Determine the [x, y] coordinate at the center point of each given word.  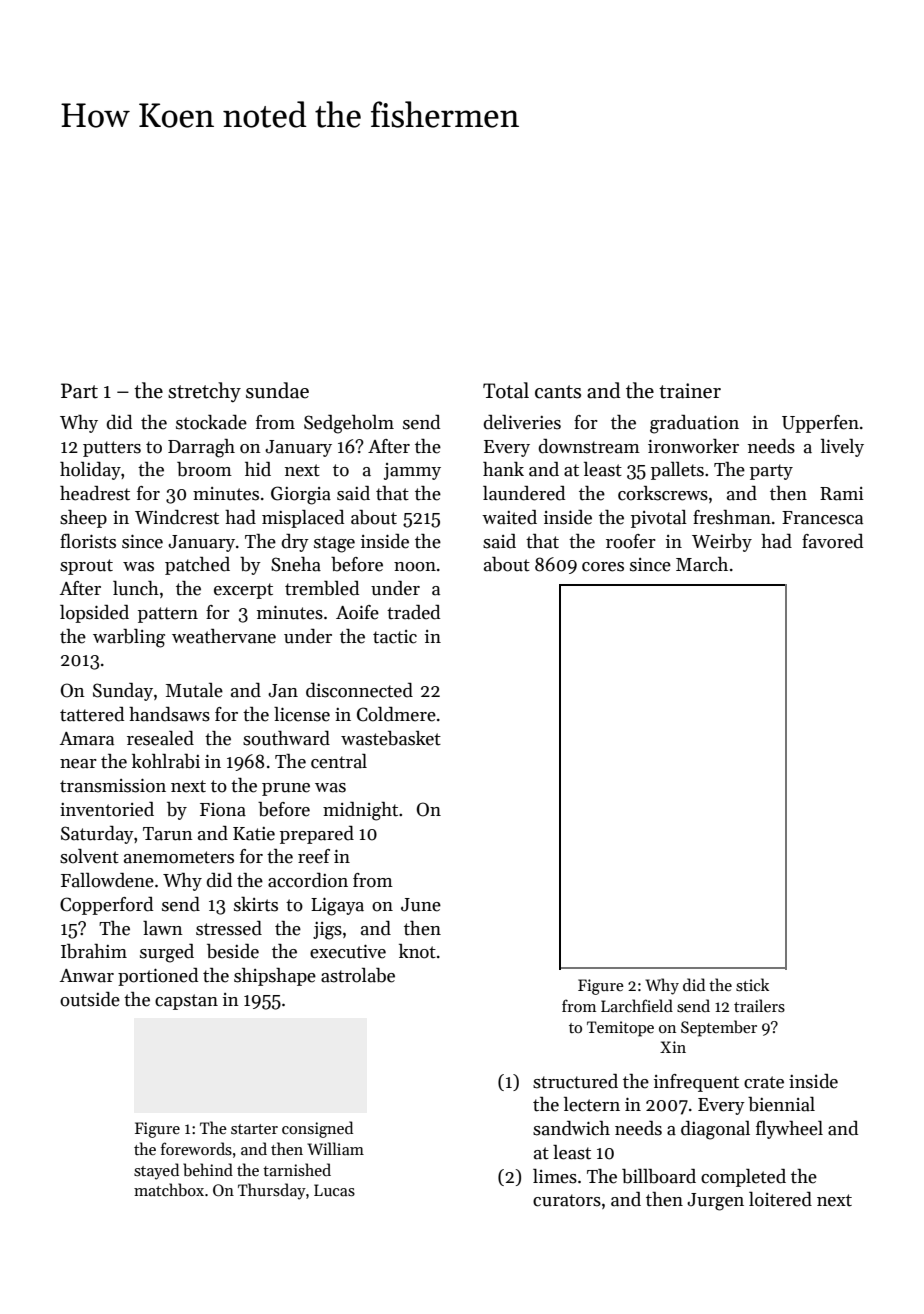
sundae [277, 390]
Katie [254, 834]
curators [567, 1200]
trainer [690, 391]
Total [506, 390]
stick [752, 985]
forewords [196, 1149]
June [421, 905]
